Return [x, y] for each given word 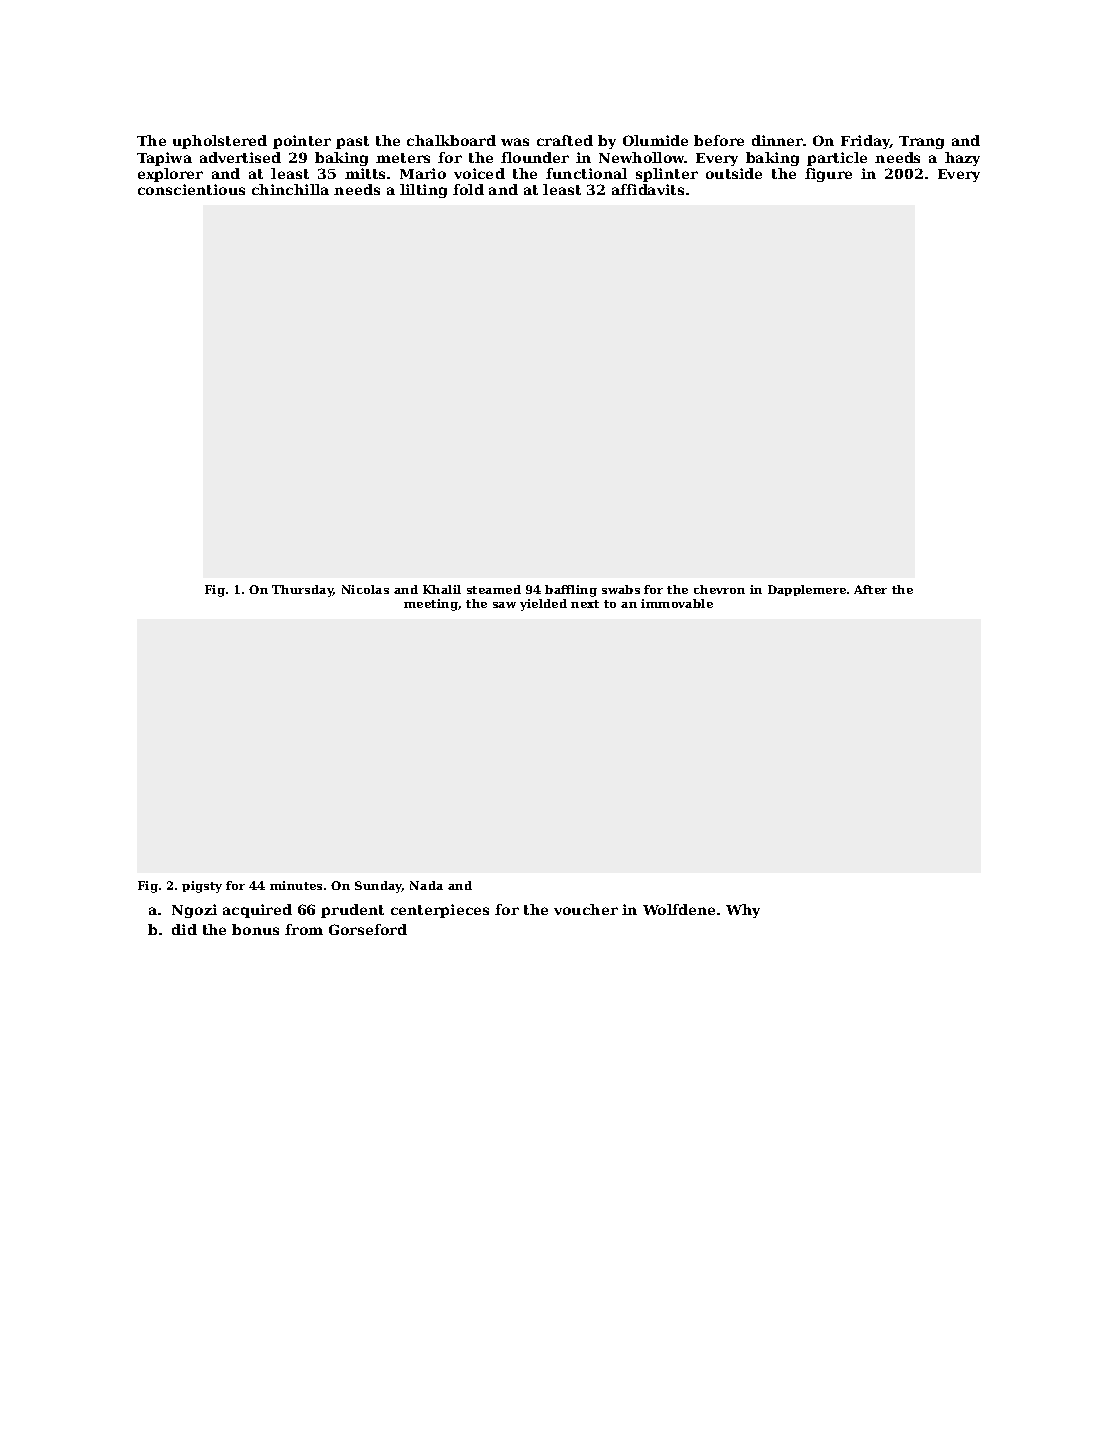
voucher [586, 909]
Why [743, 911]
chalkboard [451, 140]
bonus [255, 929]
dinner [777, 140]
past [352, 142]
